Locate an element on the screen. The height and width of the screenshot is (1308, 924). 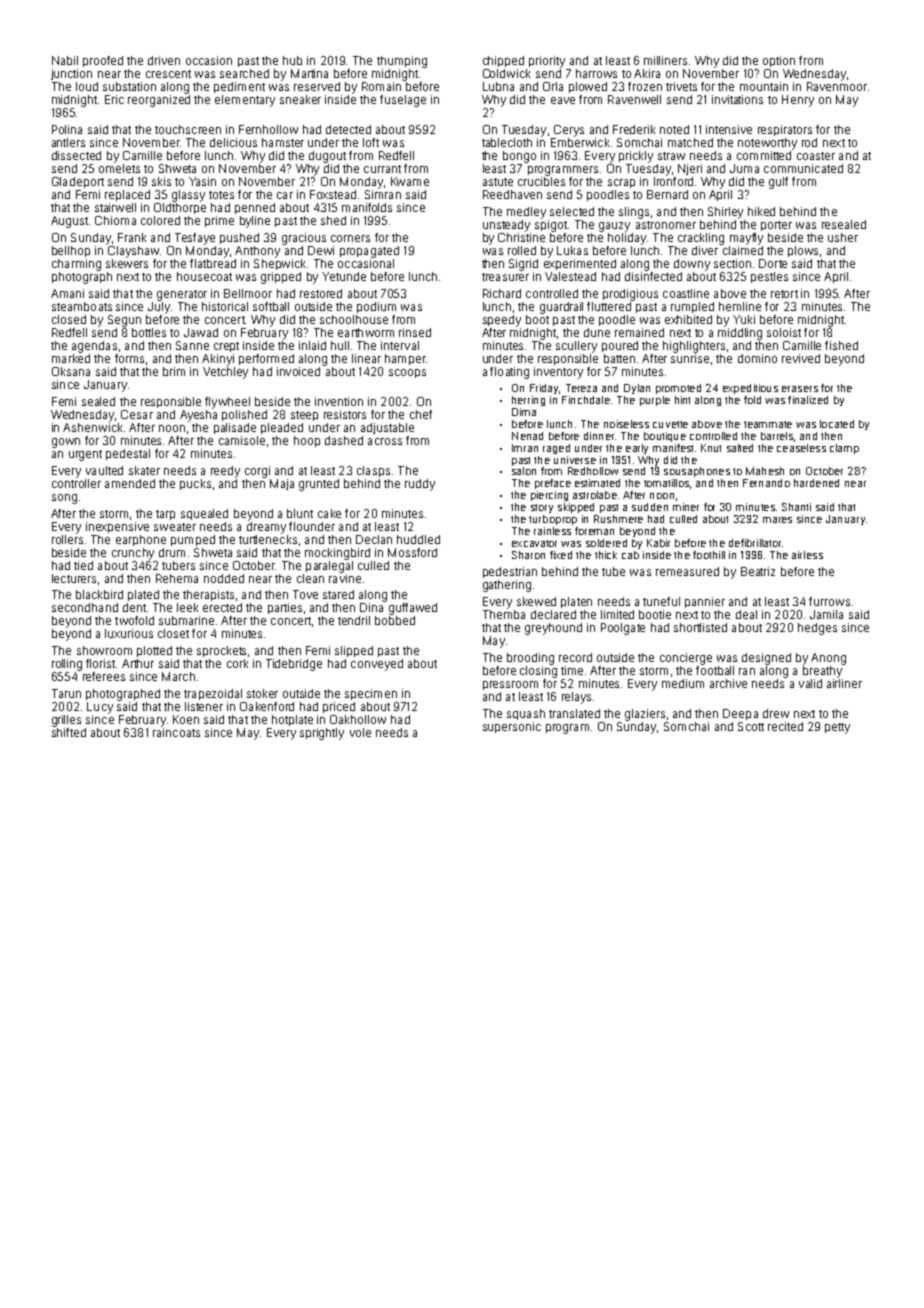
Cerys is located at coordinates (569, 131).
